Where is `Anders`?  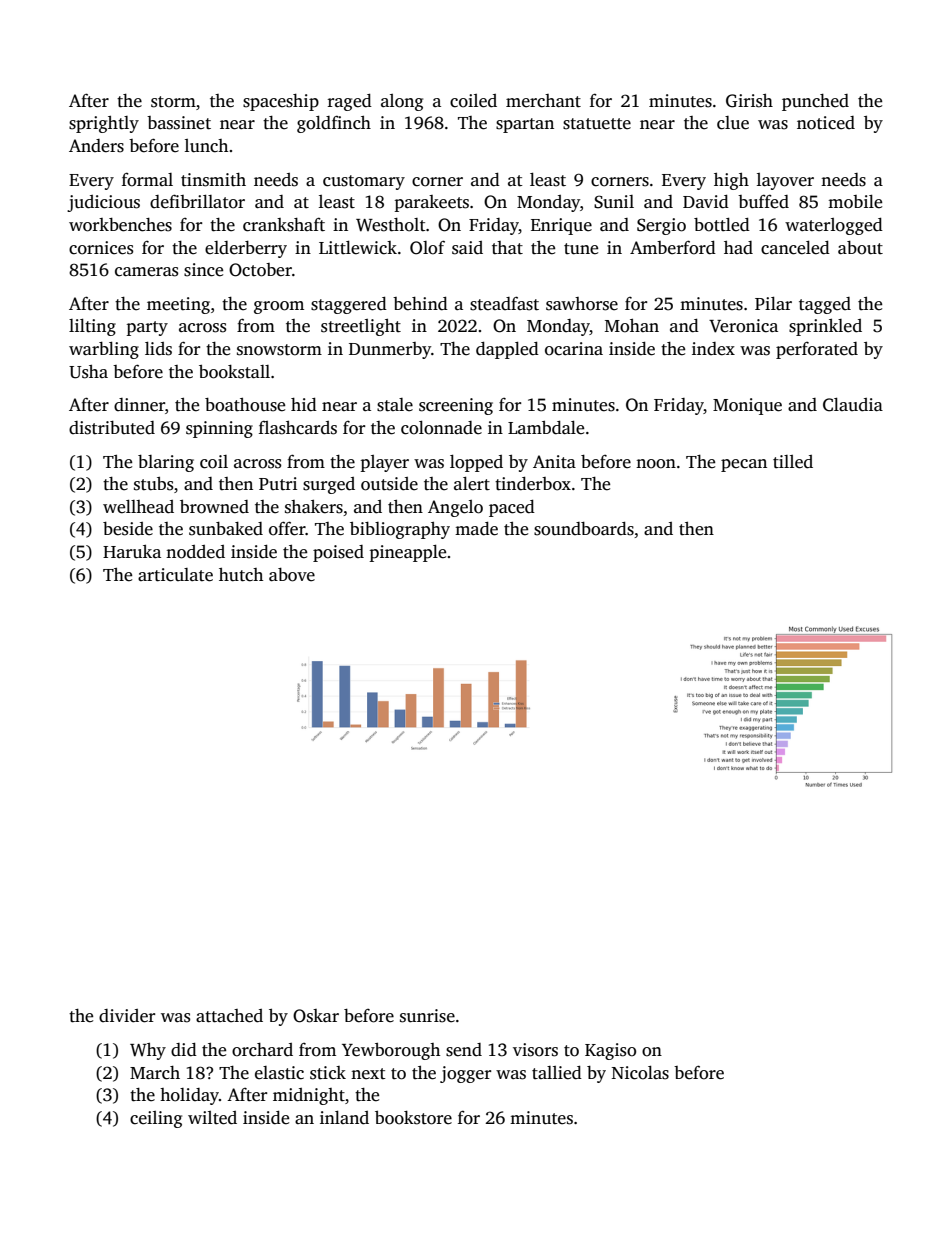 Anders is located at coordinates (96, 146).
